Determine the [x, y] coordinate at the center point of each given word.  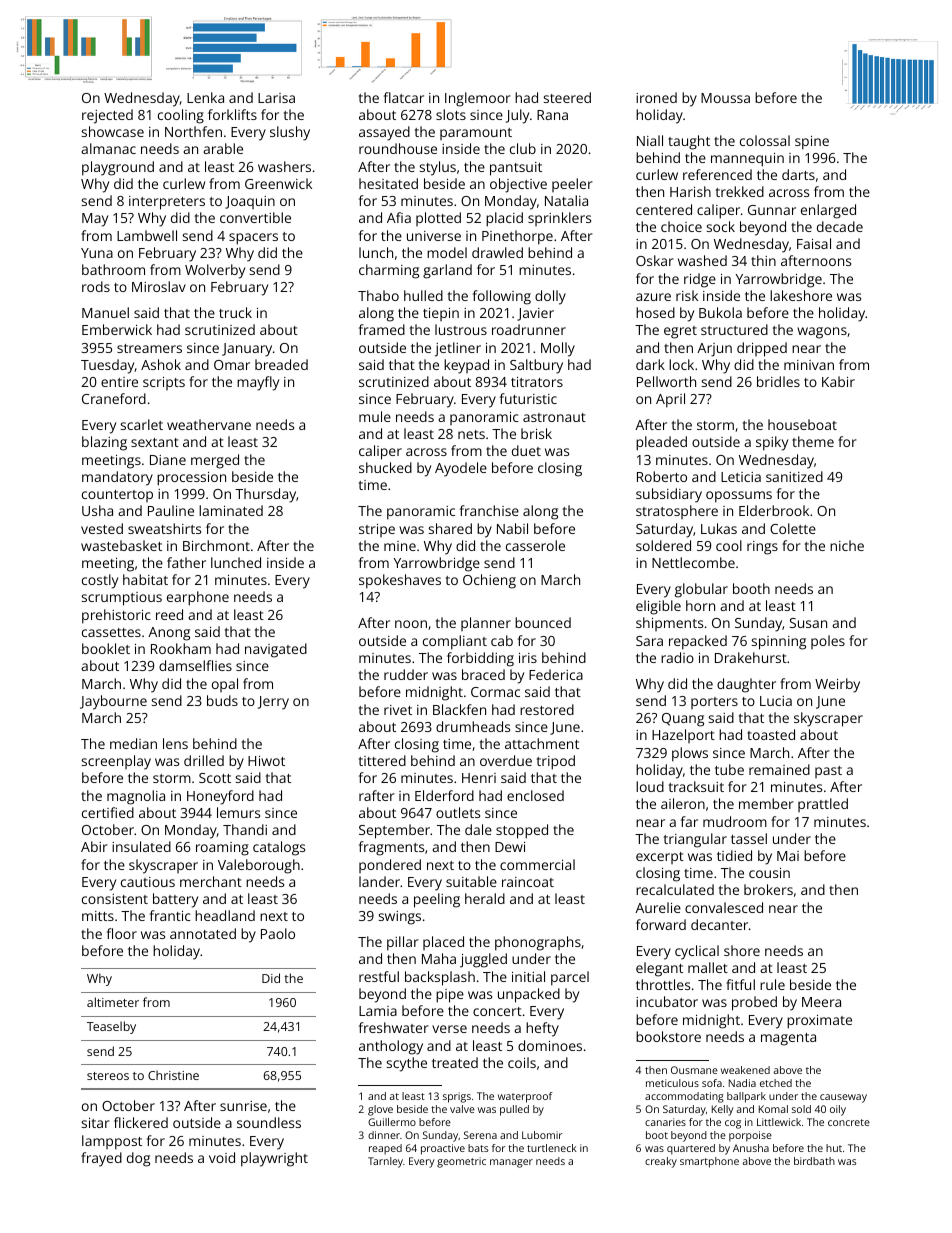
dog [138, 1159]
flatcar [404, 97]
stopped [522, 831]
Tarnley [385, 1162]
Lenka [205, 97]
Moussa [725, 98]
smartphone [709, 1162]
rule [772, 984]
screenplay [116, 762]
